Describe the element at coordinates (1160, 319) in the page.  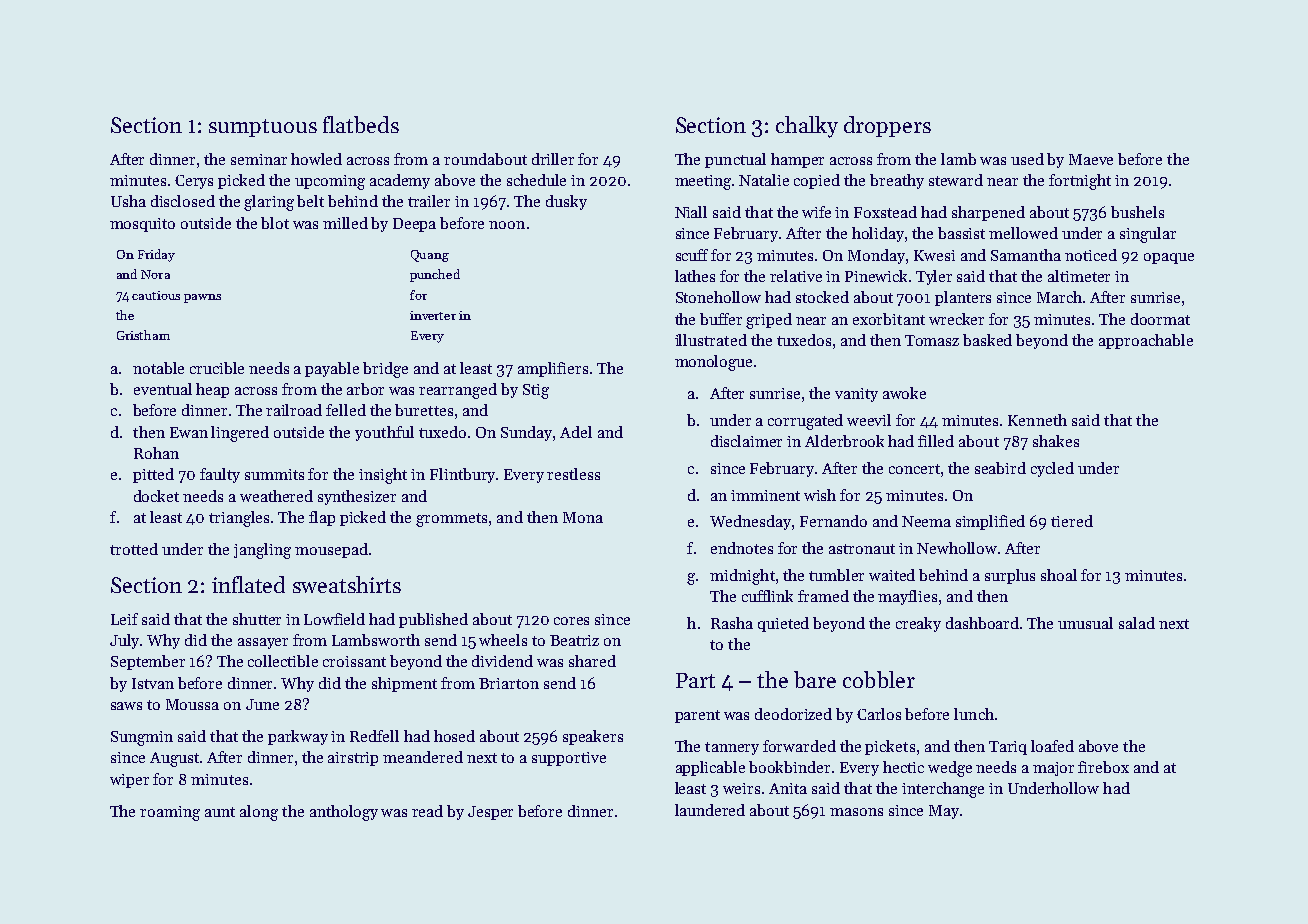
I see `doormat` at that location.
